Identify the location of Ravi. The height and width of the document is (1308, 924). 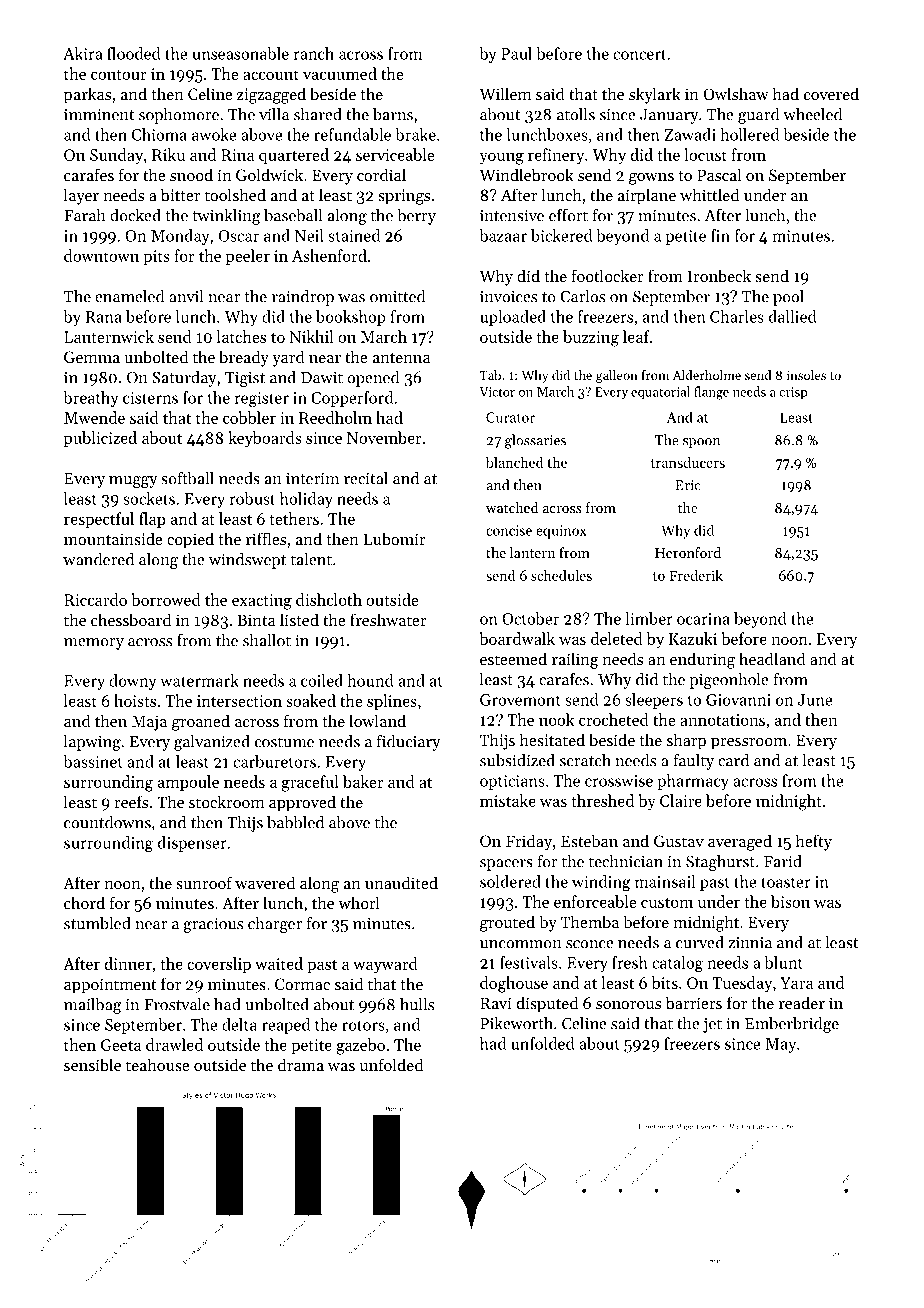
(496, 1003).
